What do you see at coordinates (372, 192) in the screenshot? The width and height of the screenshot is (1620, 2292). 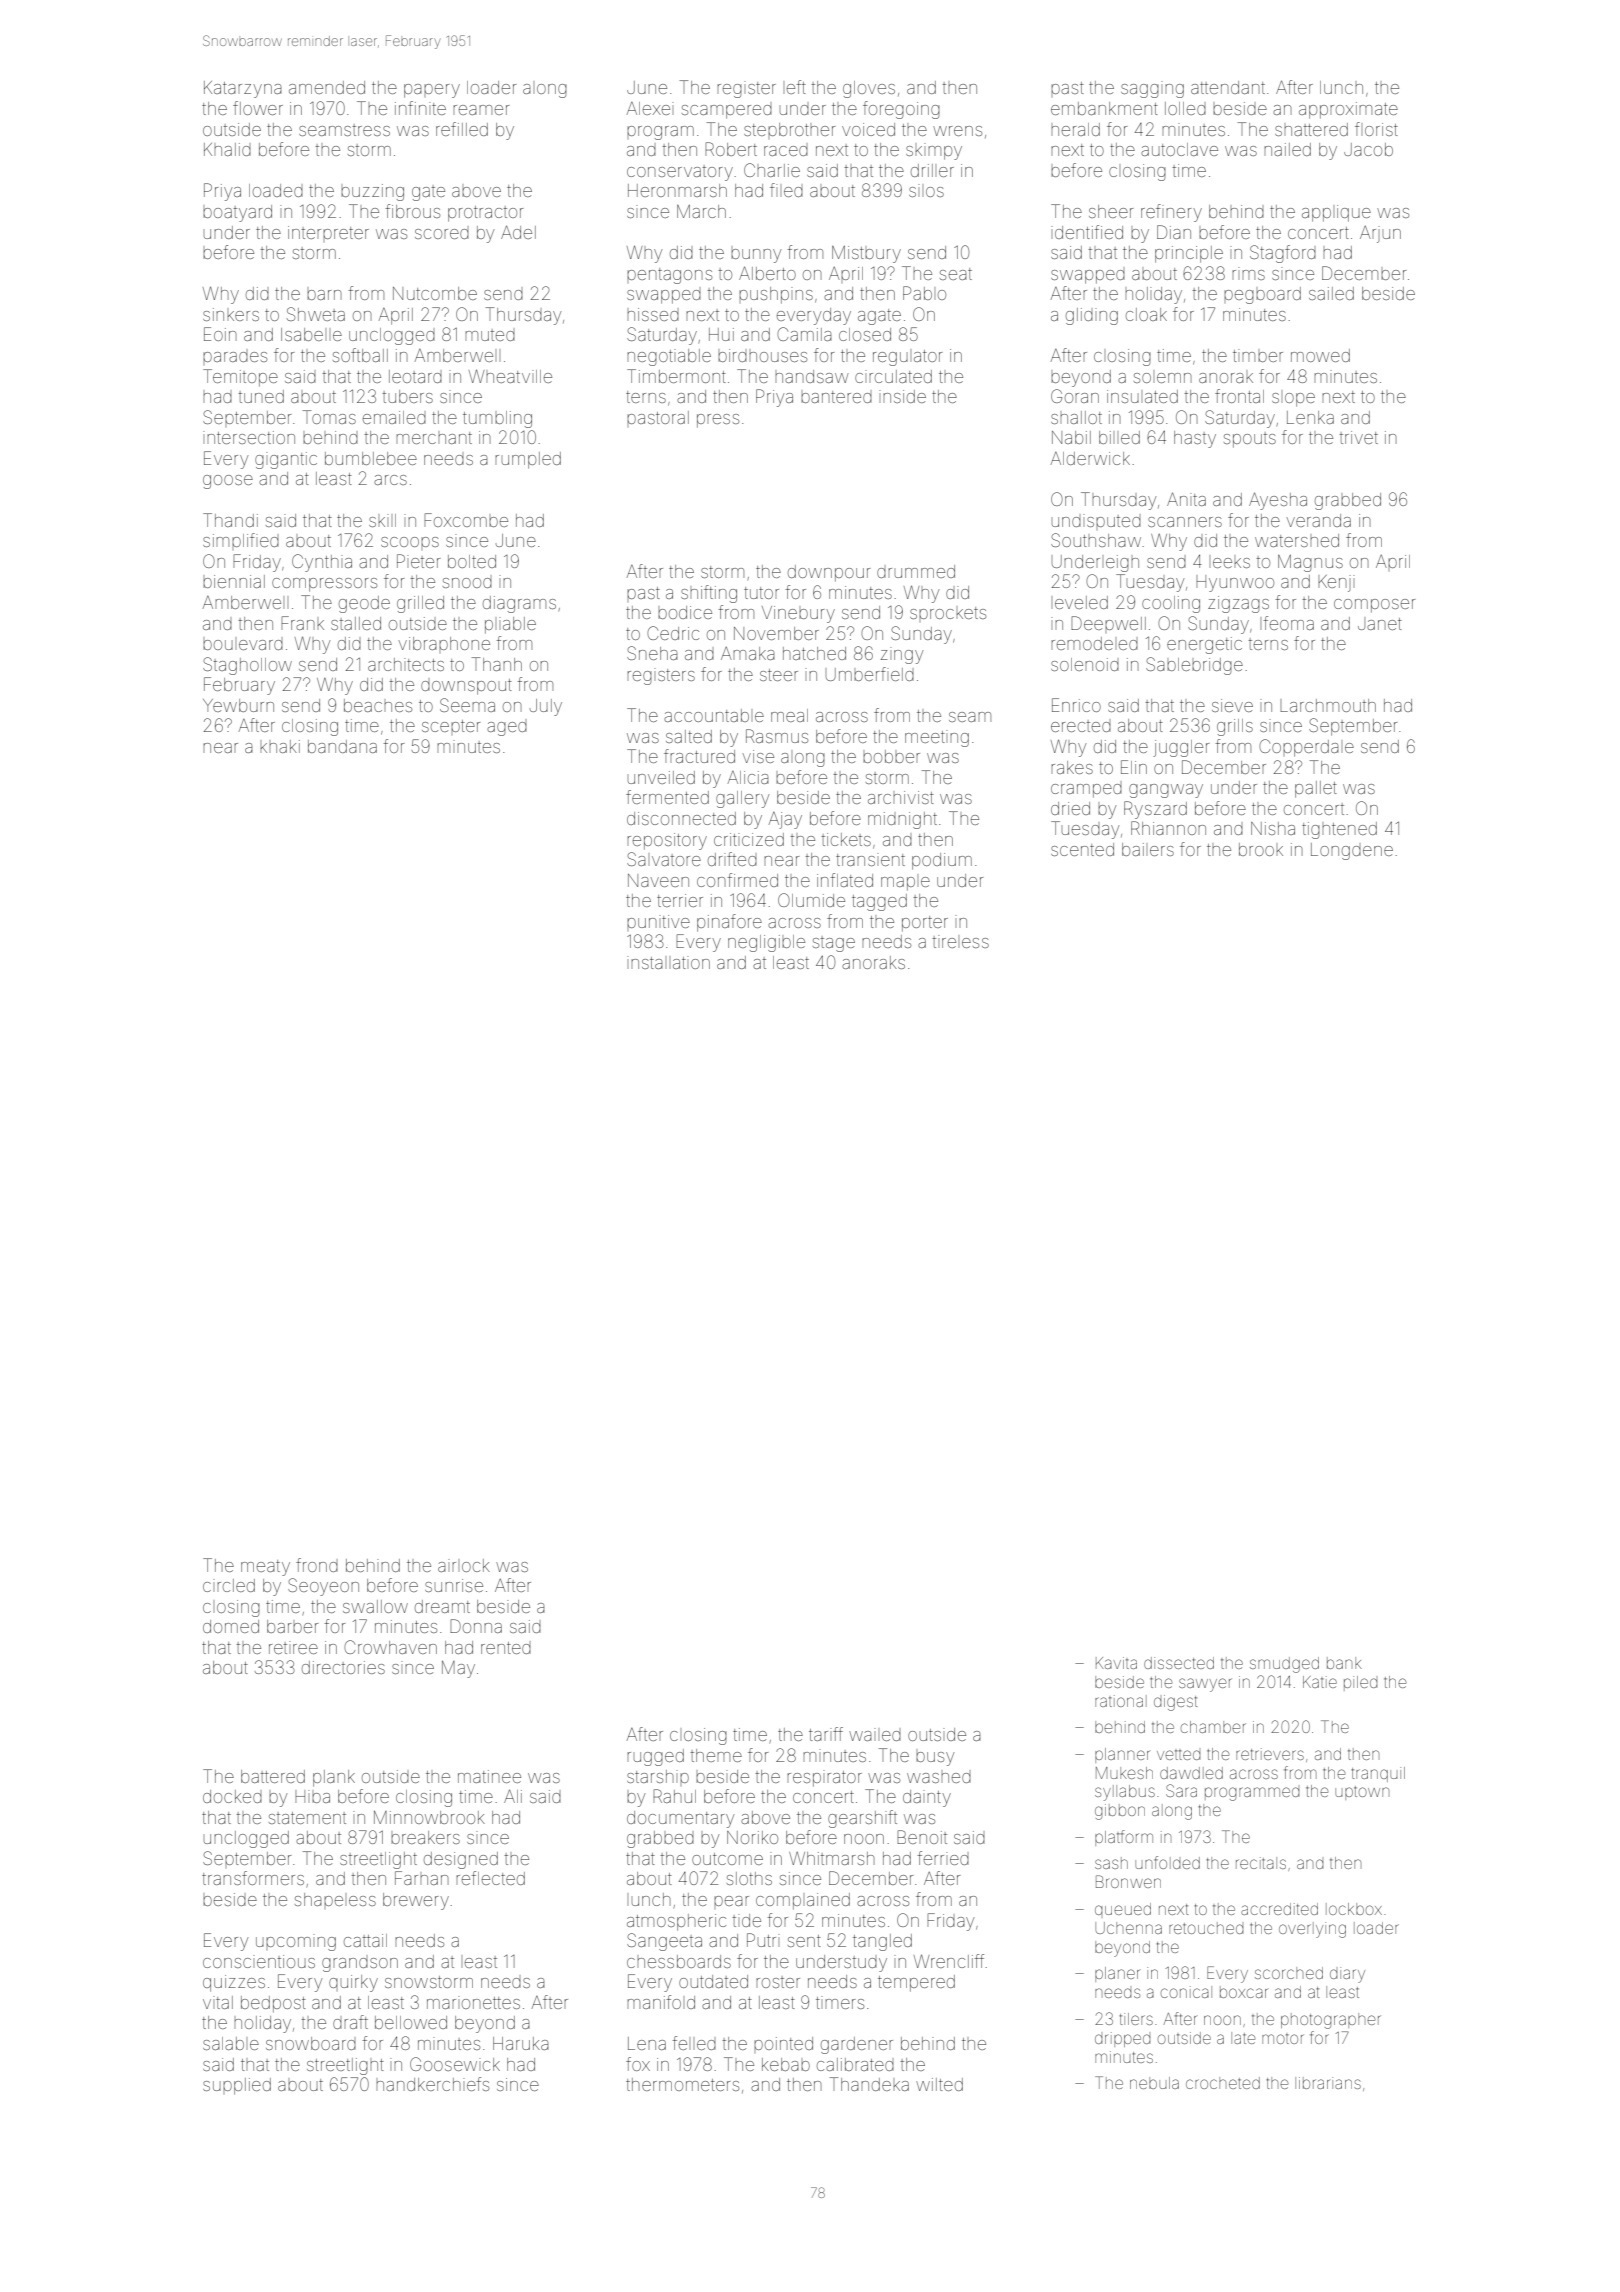 I see `buzzing` at bounding box center [372, 192].
